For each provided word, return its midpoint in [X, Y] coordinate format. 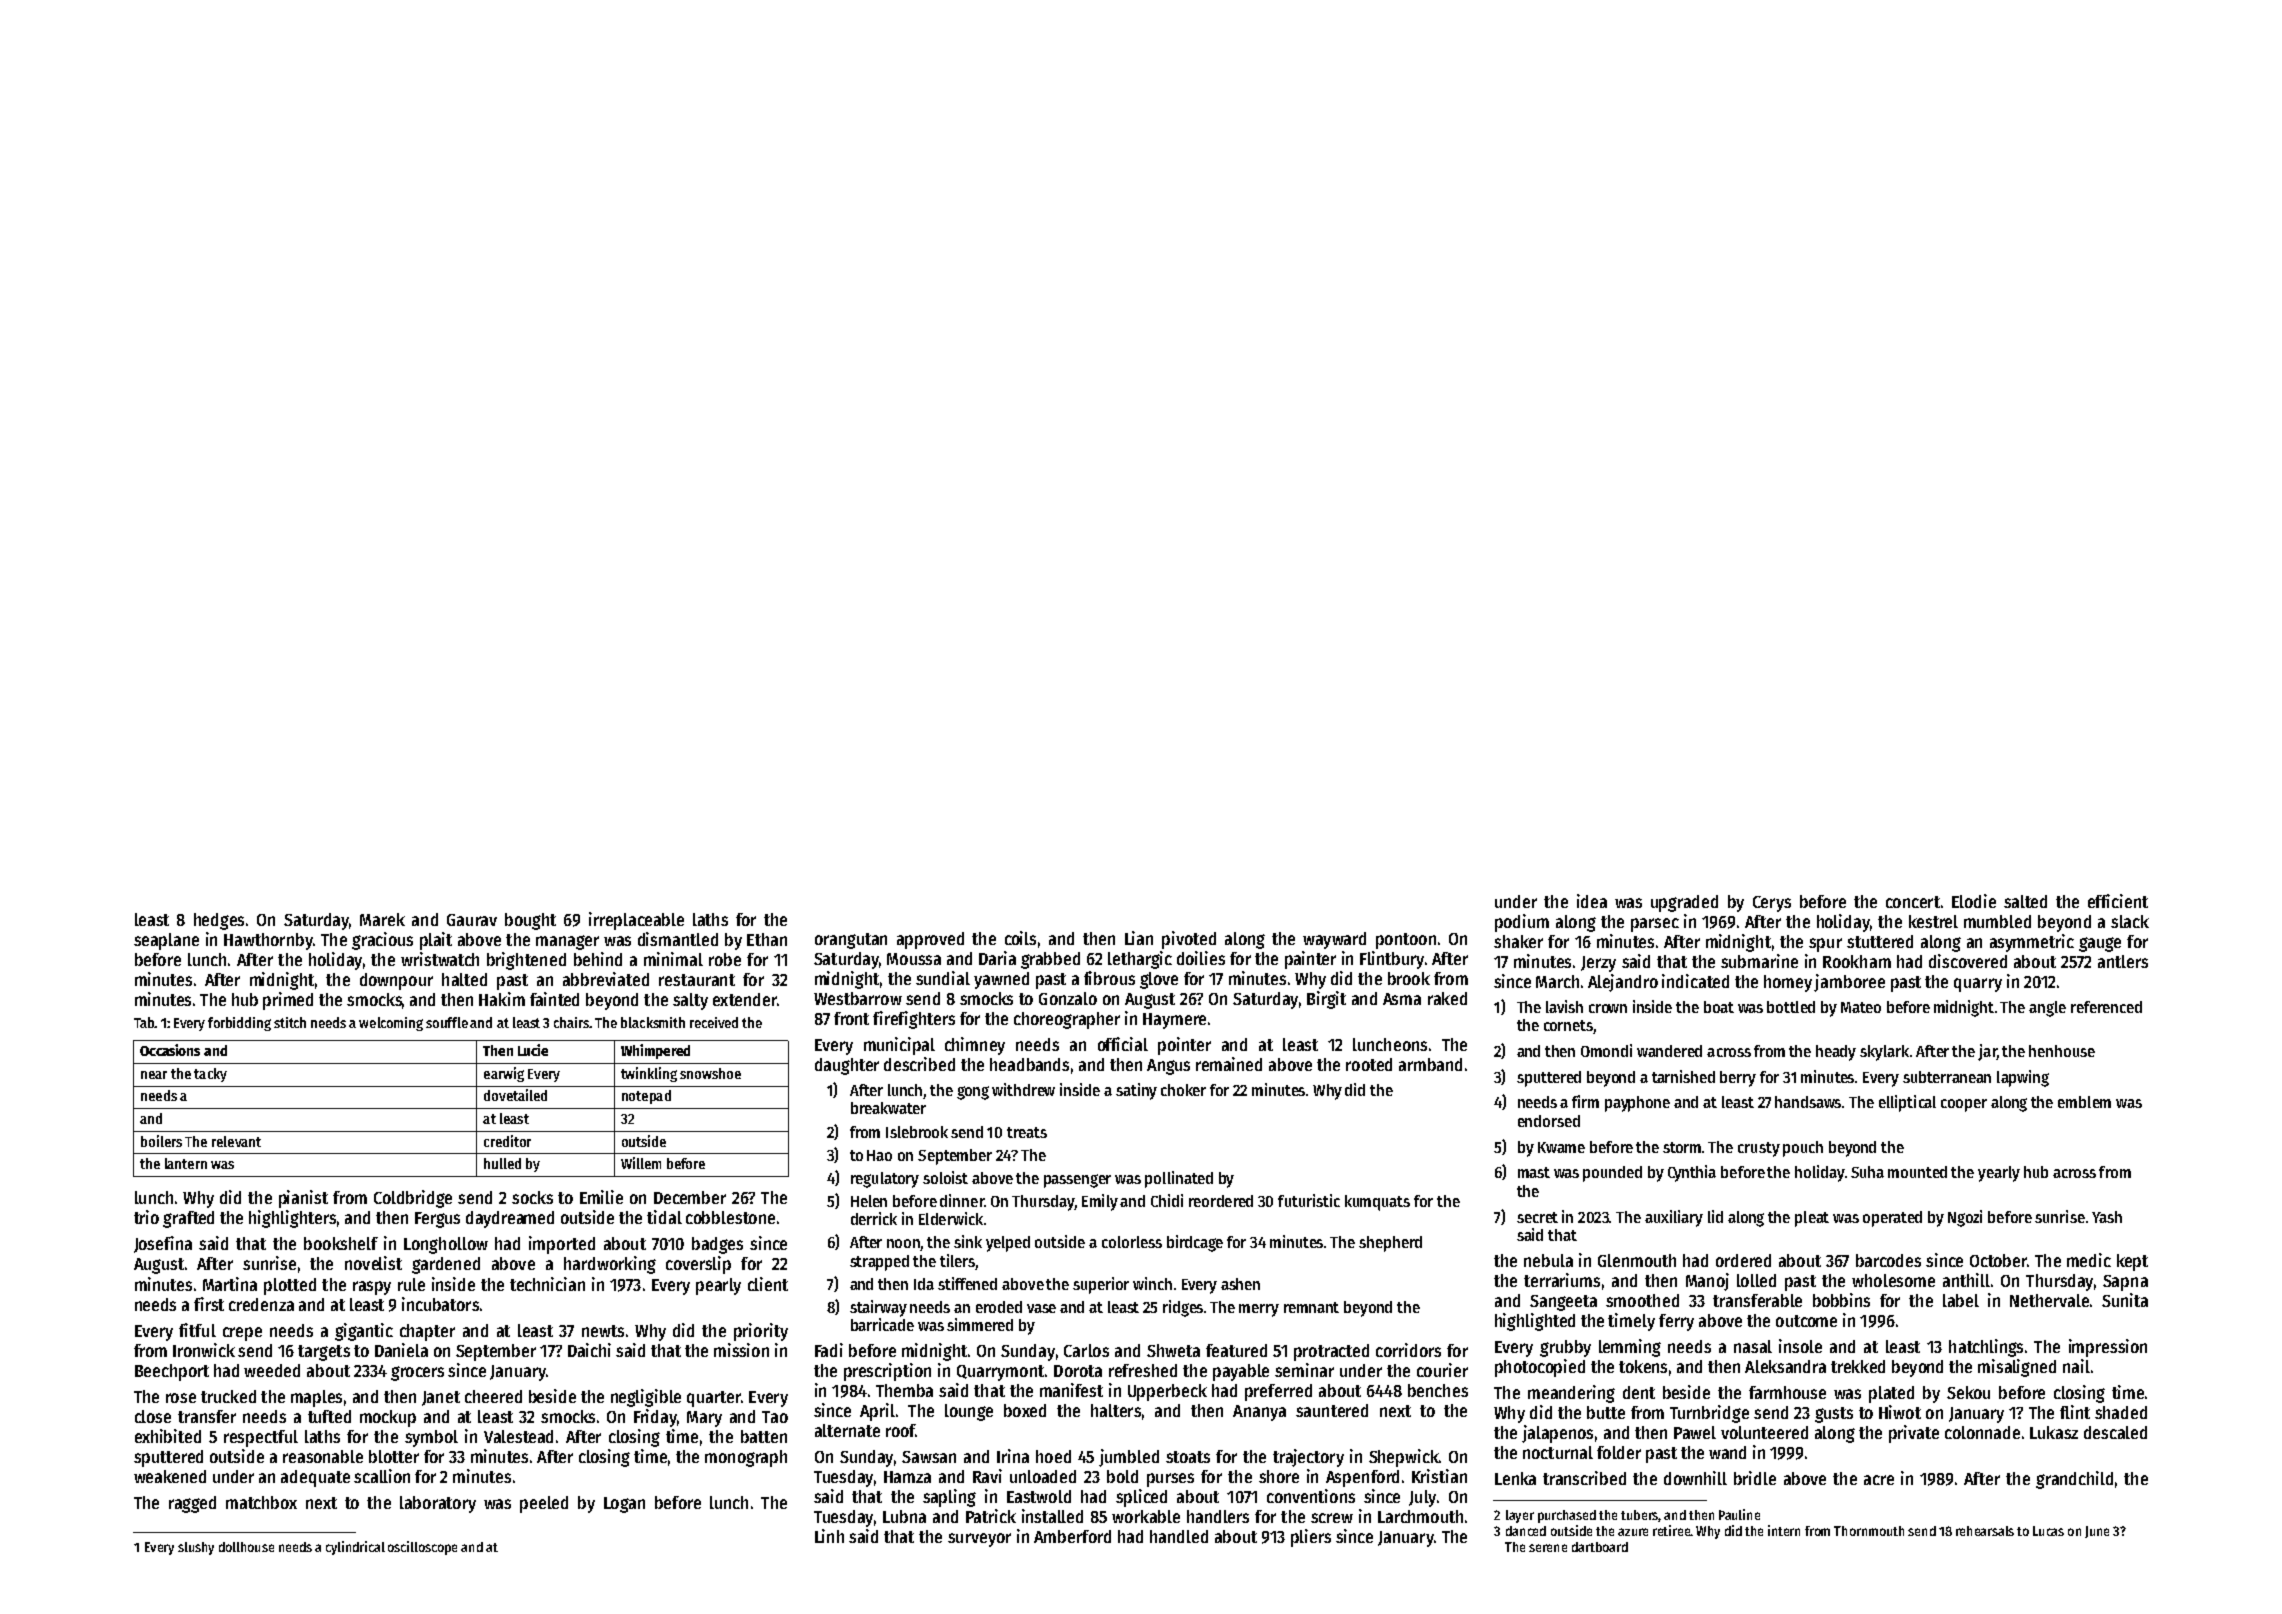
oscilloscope [422, 1548]
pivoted [1189, 940]
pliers [1311, 1538]
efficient [2118, 901]
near [154, 1075]
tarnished [1683, 1076]
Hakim [502, 999]
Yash [2107, 1217]
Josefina [163, 1244]
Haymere [1174, 1021]
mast [1534, 1172]
